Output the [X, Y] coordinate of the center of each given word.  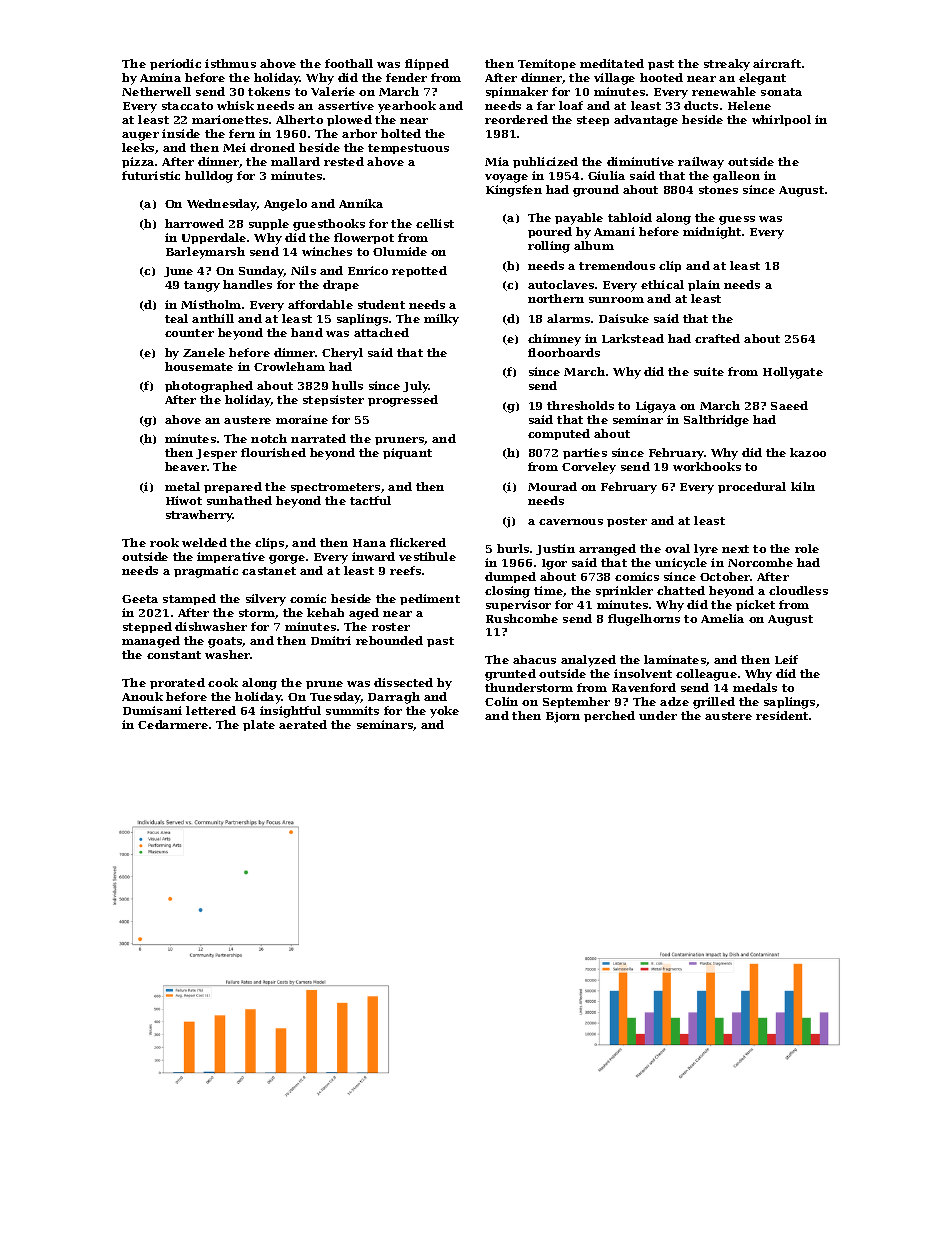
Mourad [552, 486]
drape [341, 285]
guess [737, 220]
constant [174, 655]
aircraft [777, 63]
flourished [273, 452]
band [307, 332]
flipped [427, 64]
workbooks [707, 466]
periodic [175, 64]
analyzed [588, 661]
